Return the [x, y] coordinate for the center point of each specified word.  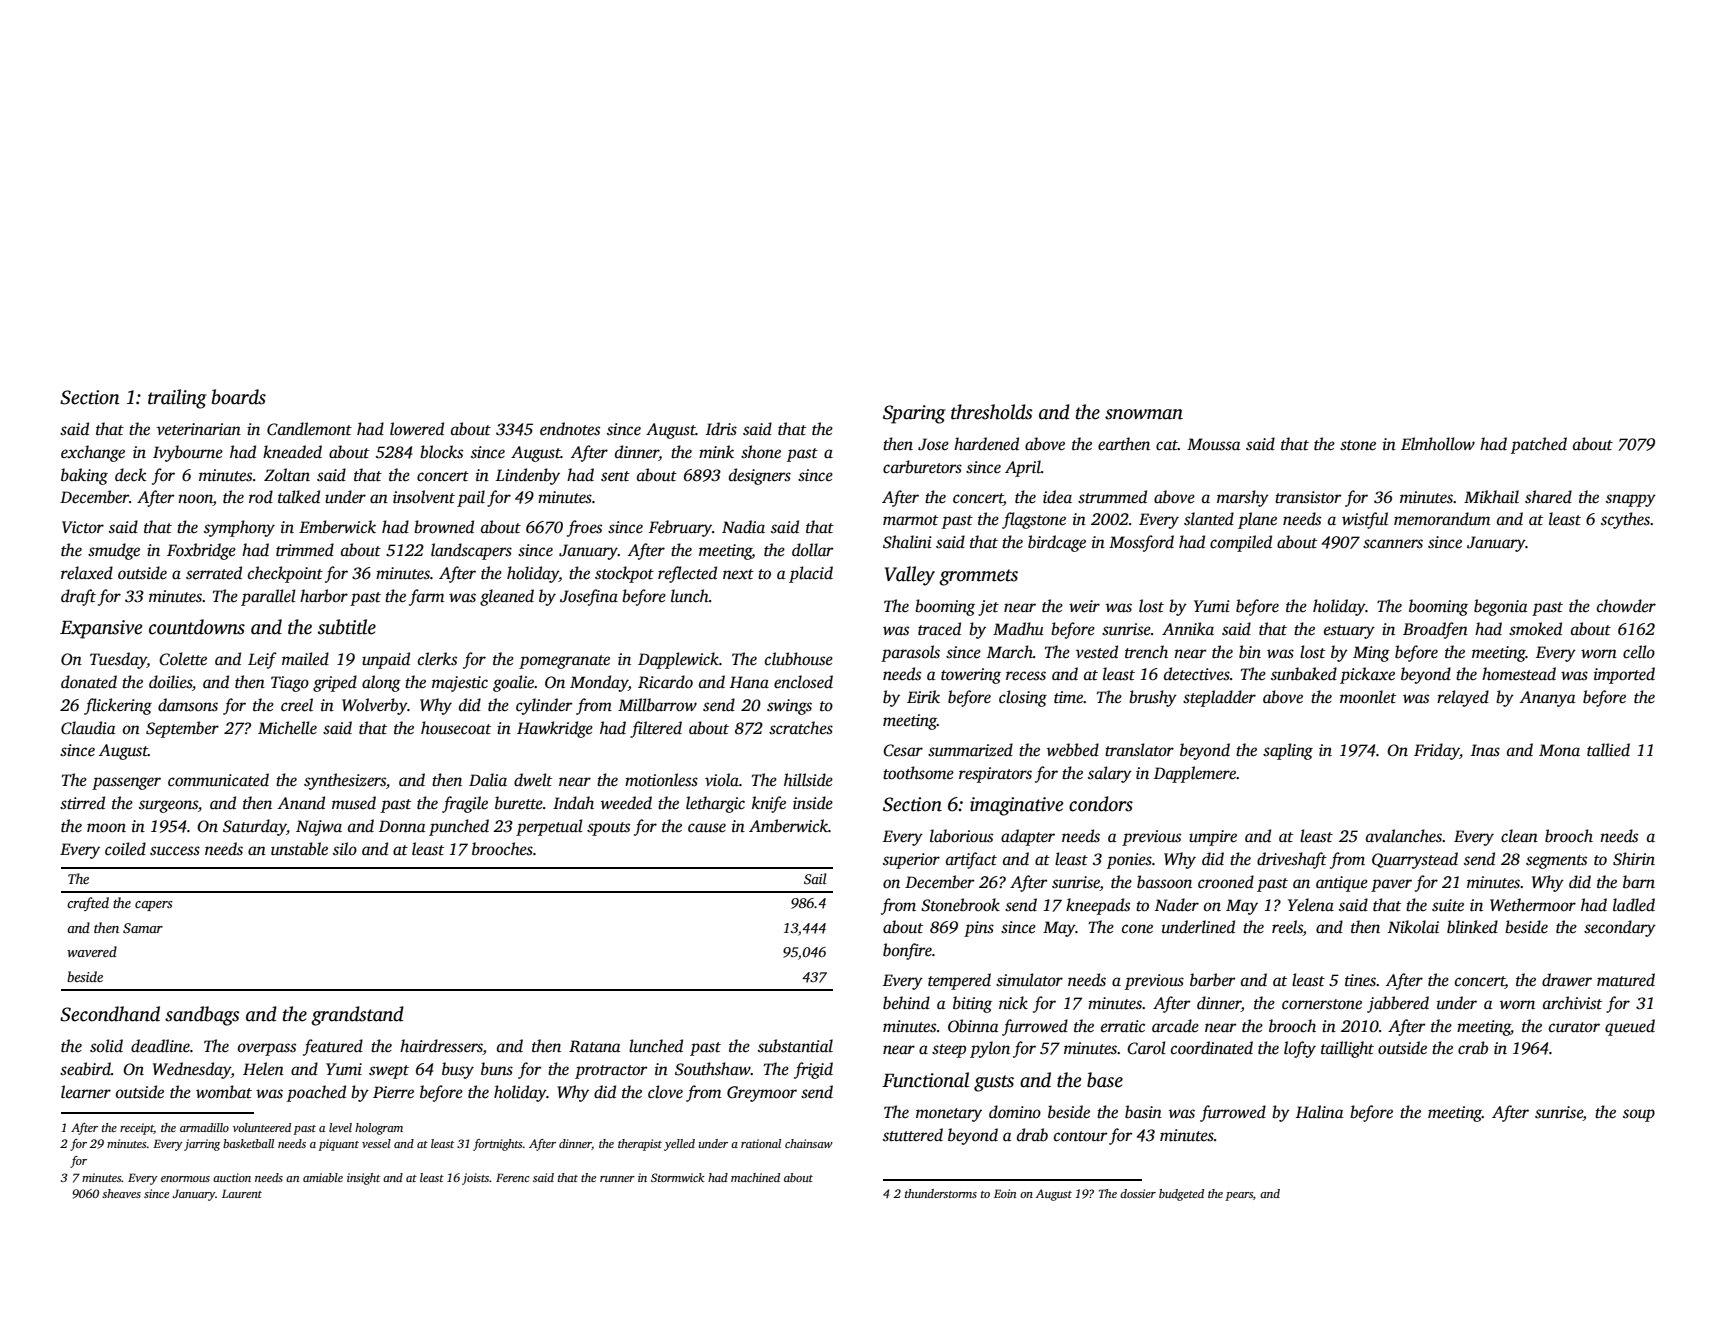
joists [475, 1179]
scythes [1625, 520]
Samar [143, 928]
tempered [959, 981]
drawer [1567, 980]
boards [239, 397]
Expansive [101, 629]
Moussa [1214, 444]
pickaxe [1367, 675]
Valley [910, 576]
